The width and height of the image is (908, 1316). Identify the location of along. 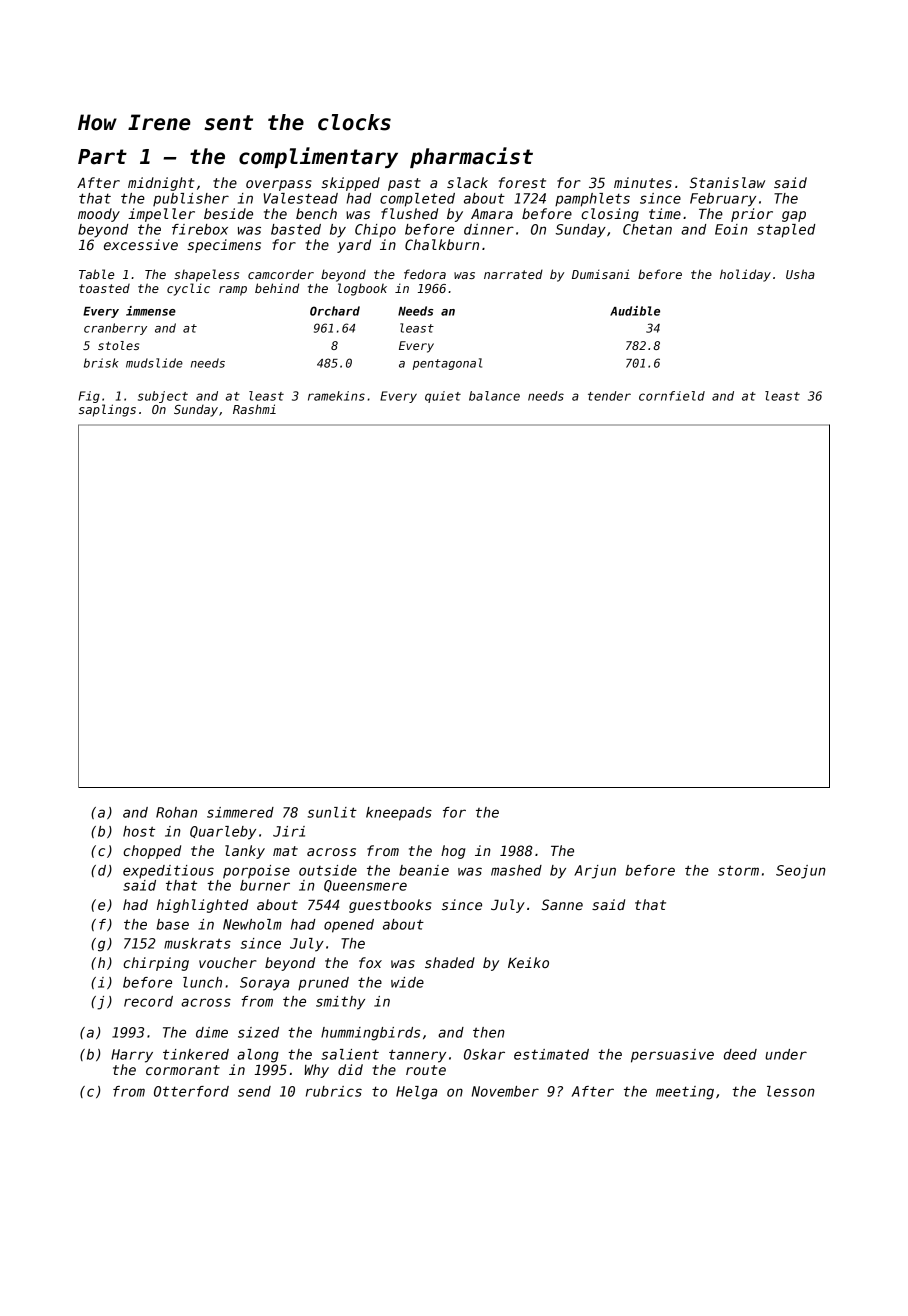
(258, 1056).
